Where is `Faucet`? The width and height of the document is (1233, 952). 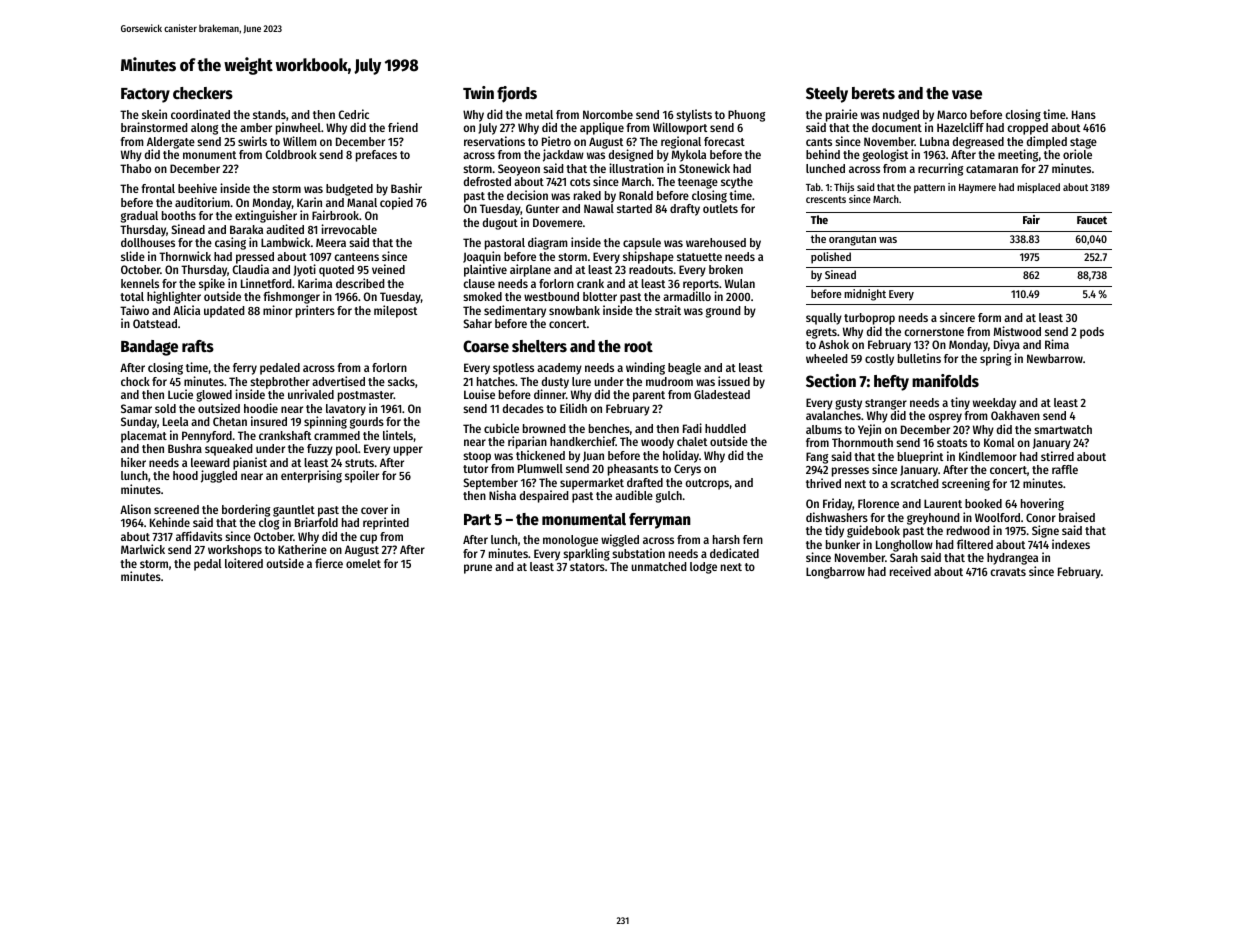
Faucet is located at coordinates (1092, 220).
